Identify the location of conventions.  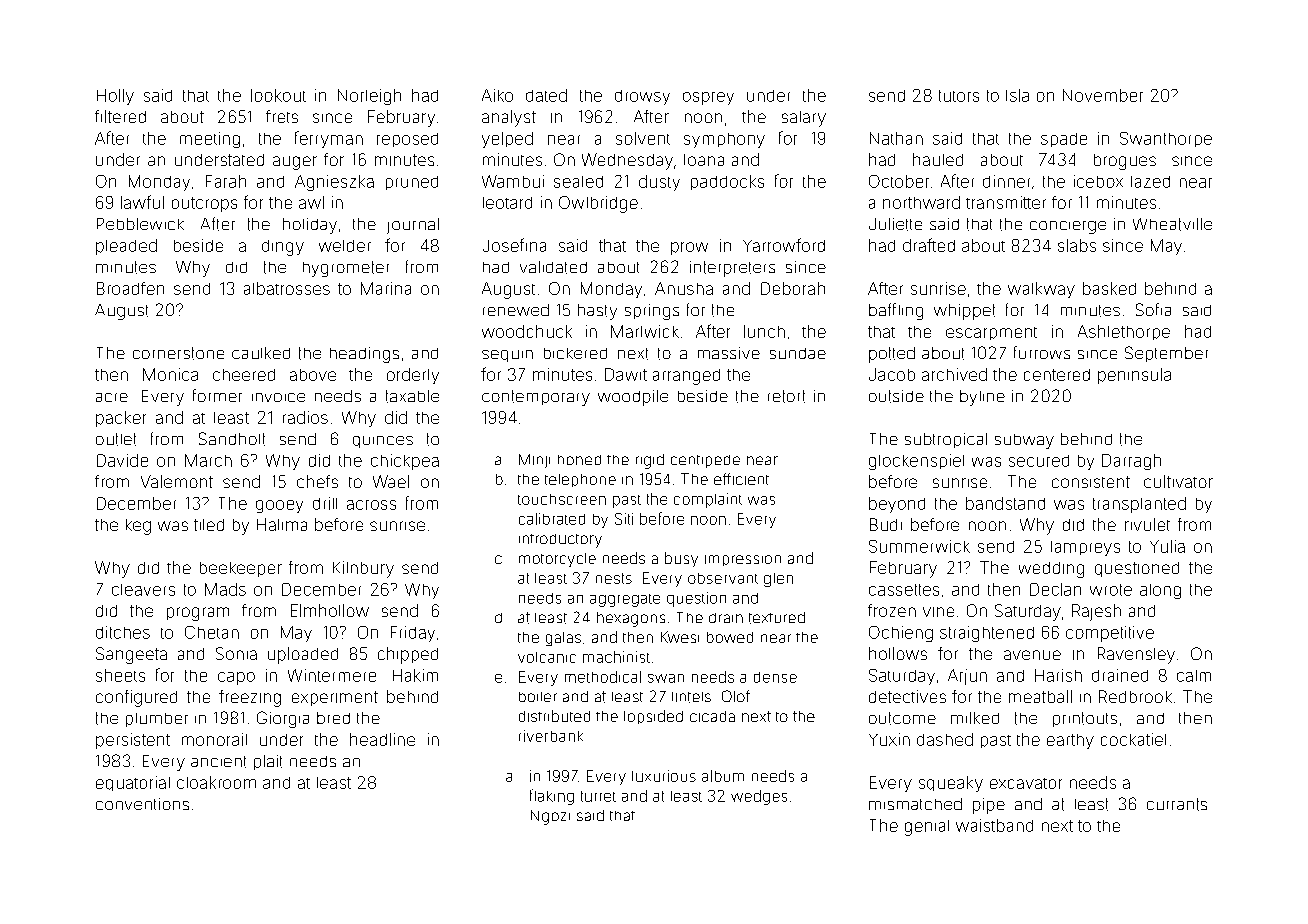
(142, 804).
